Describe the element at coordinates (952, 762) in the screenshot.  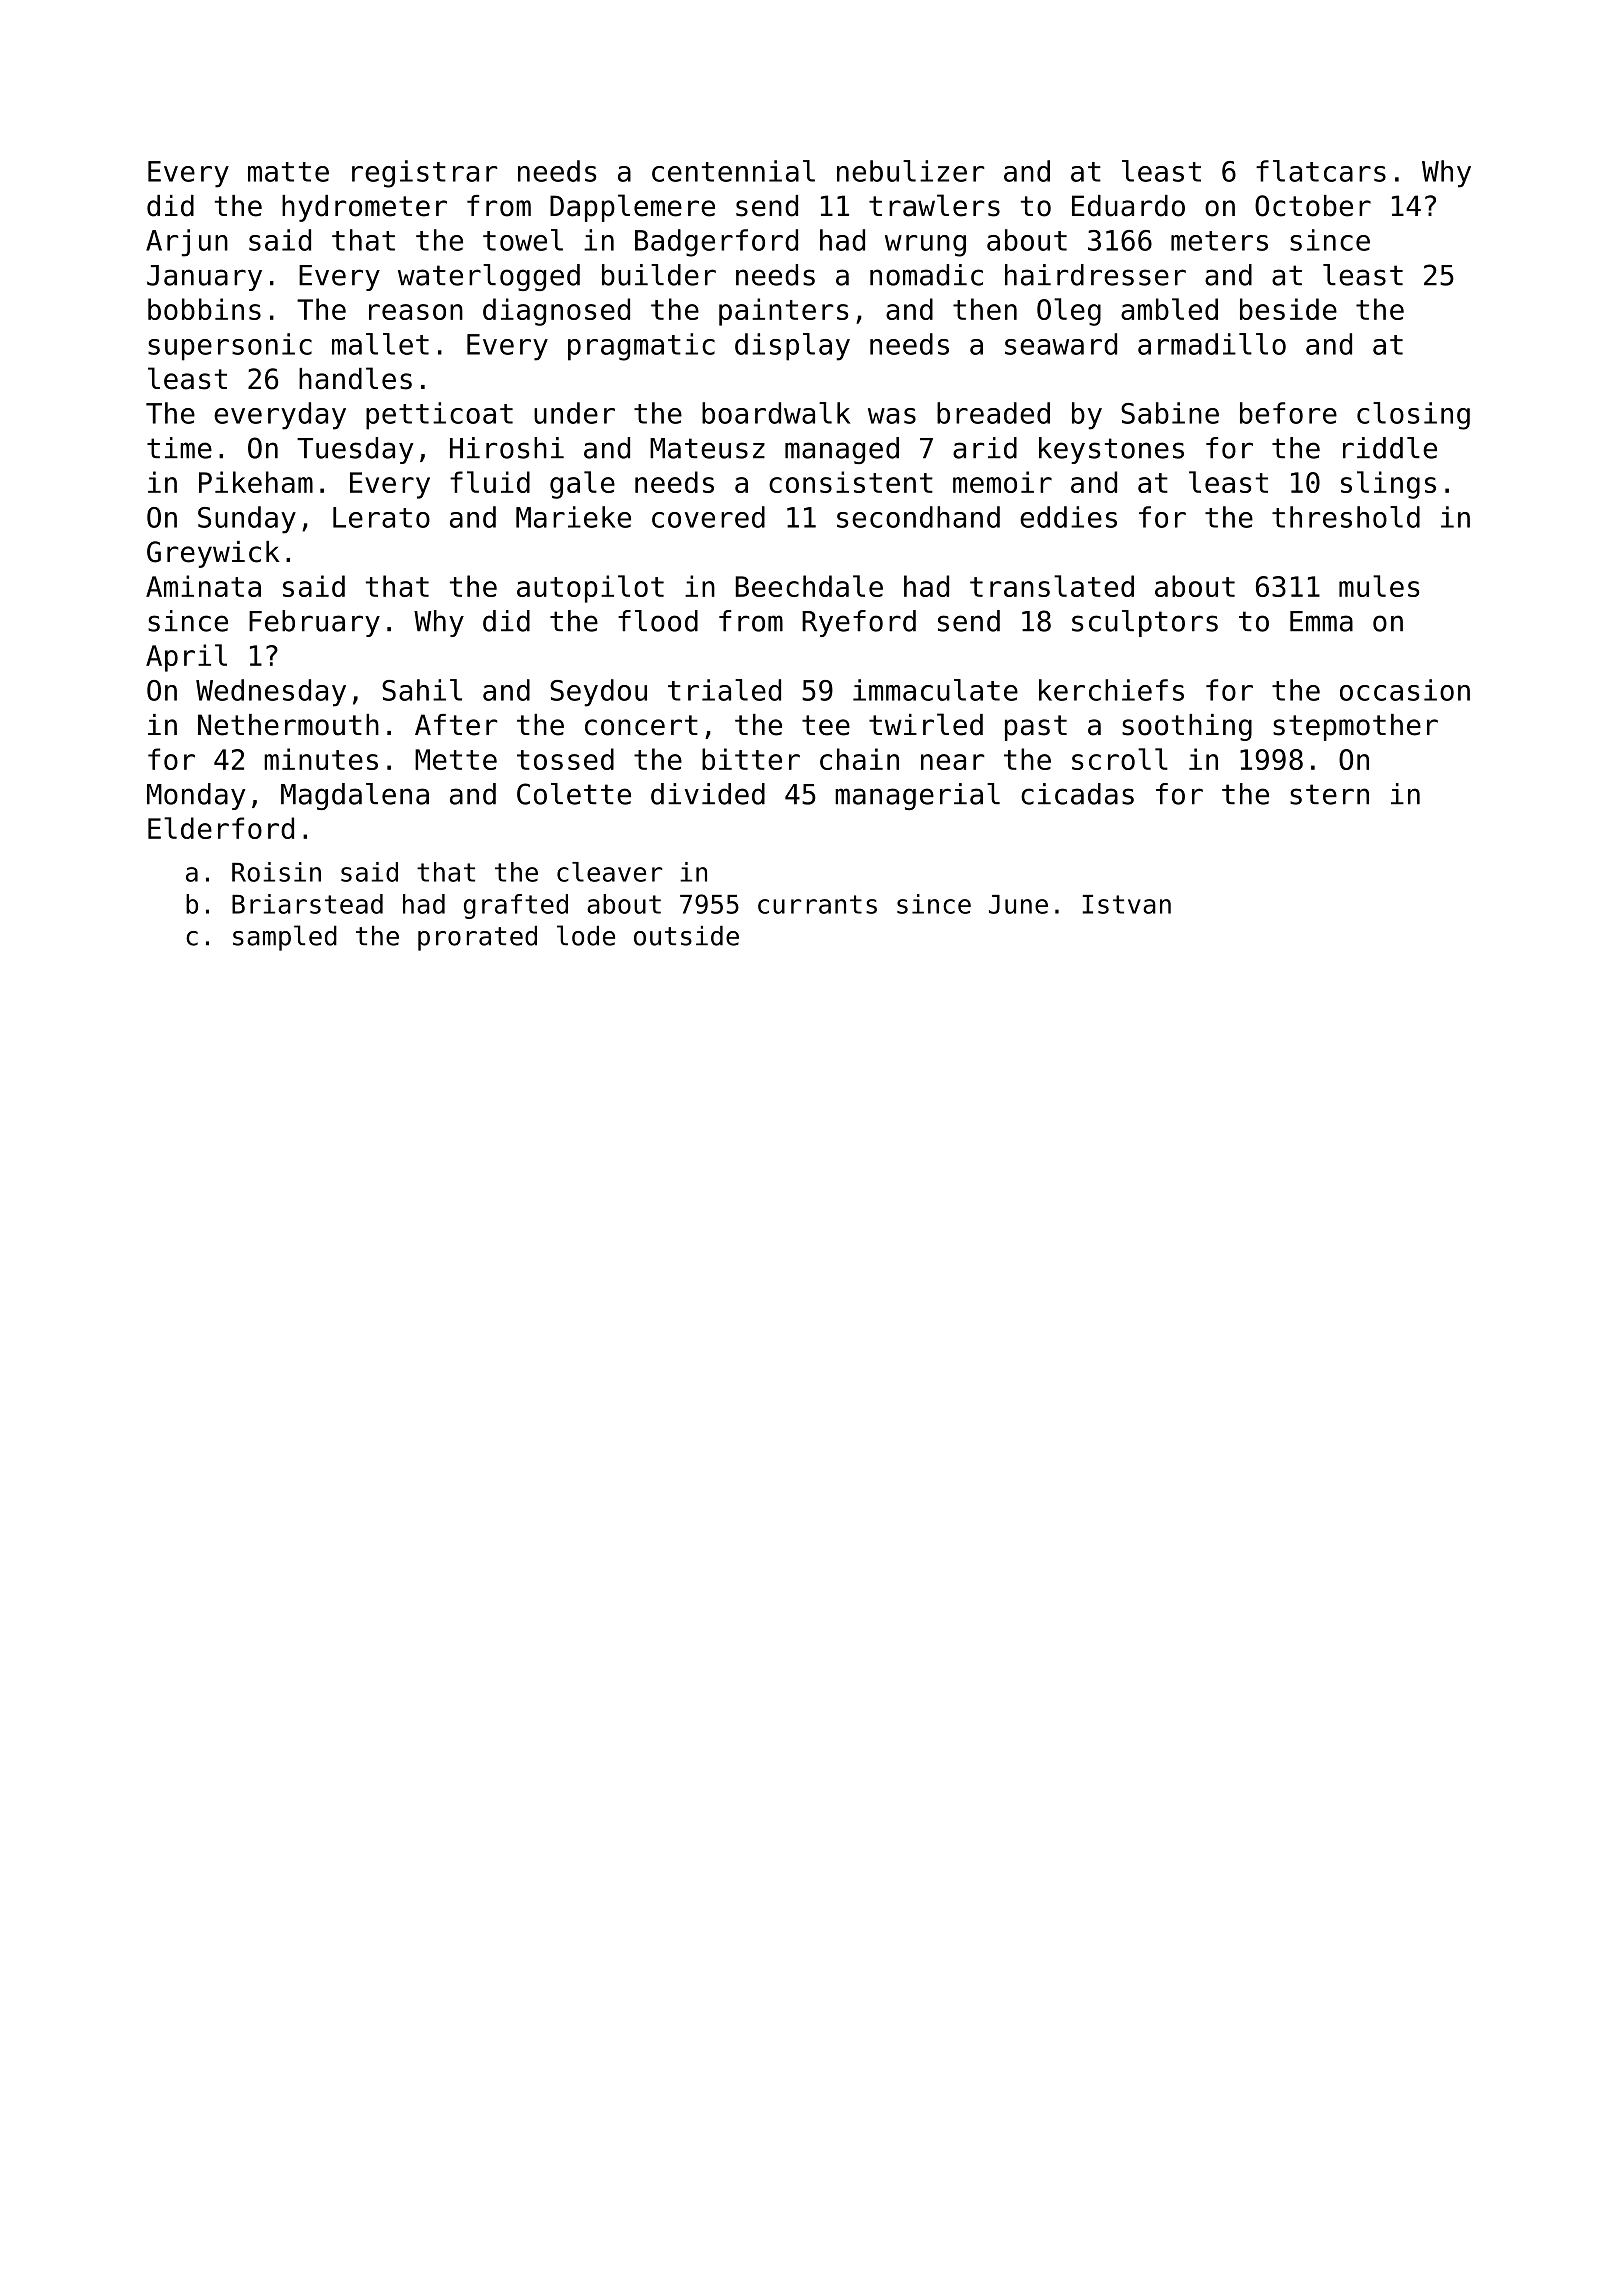
I see `near` at that location.
